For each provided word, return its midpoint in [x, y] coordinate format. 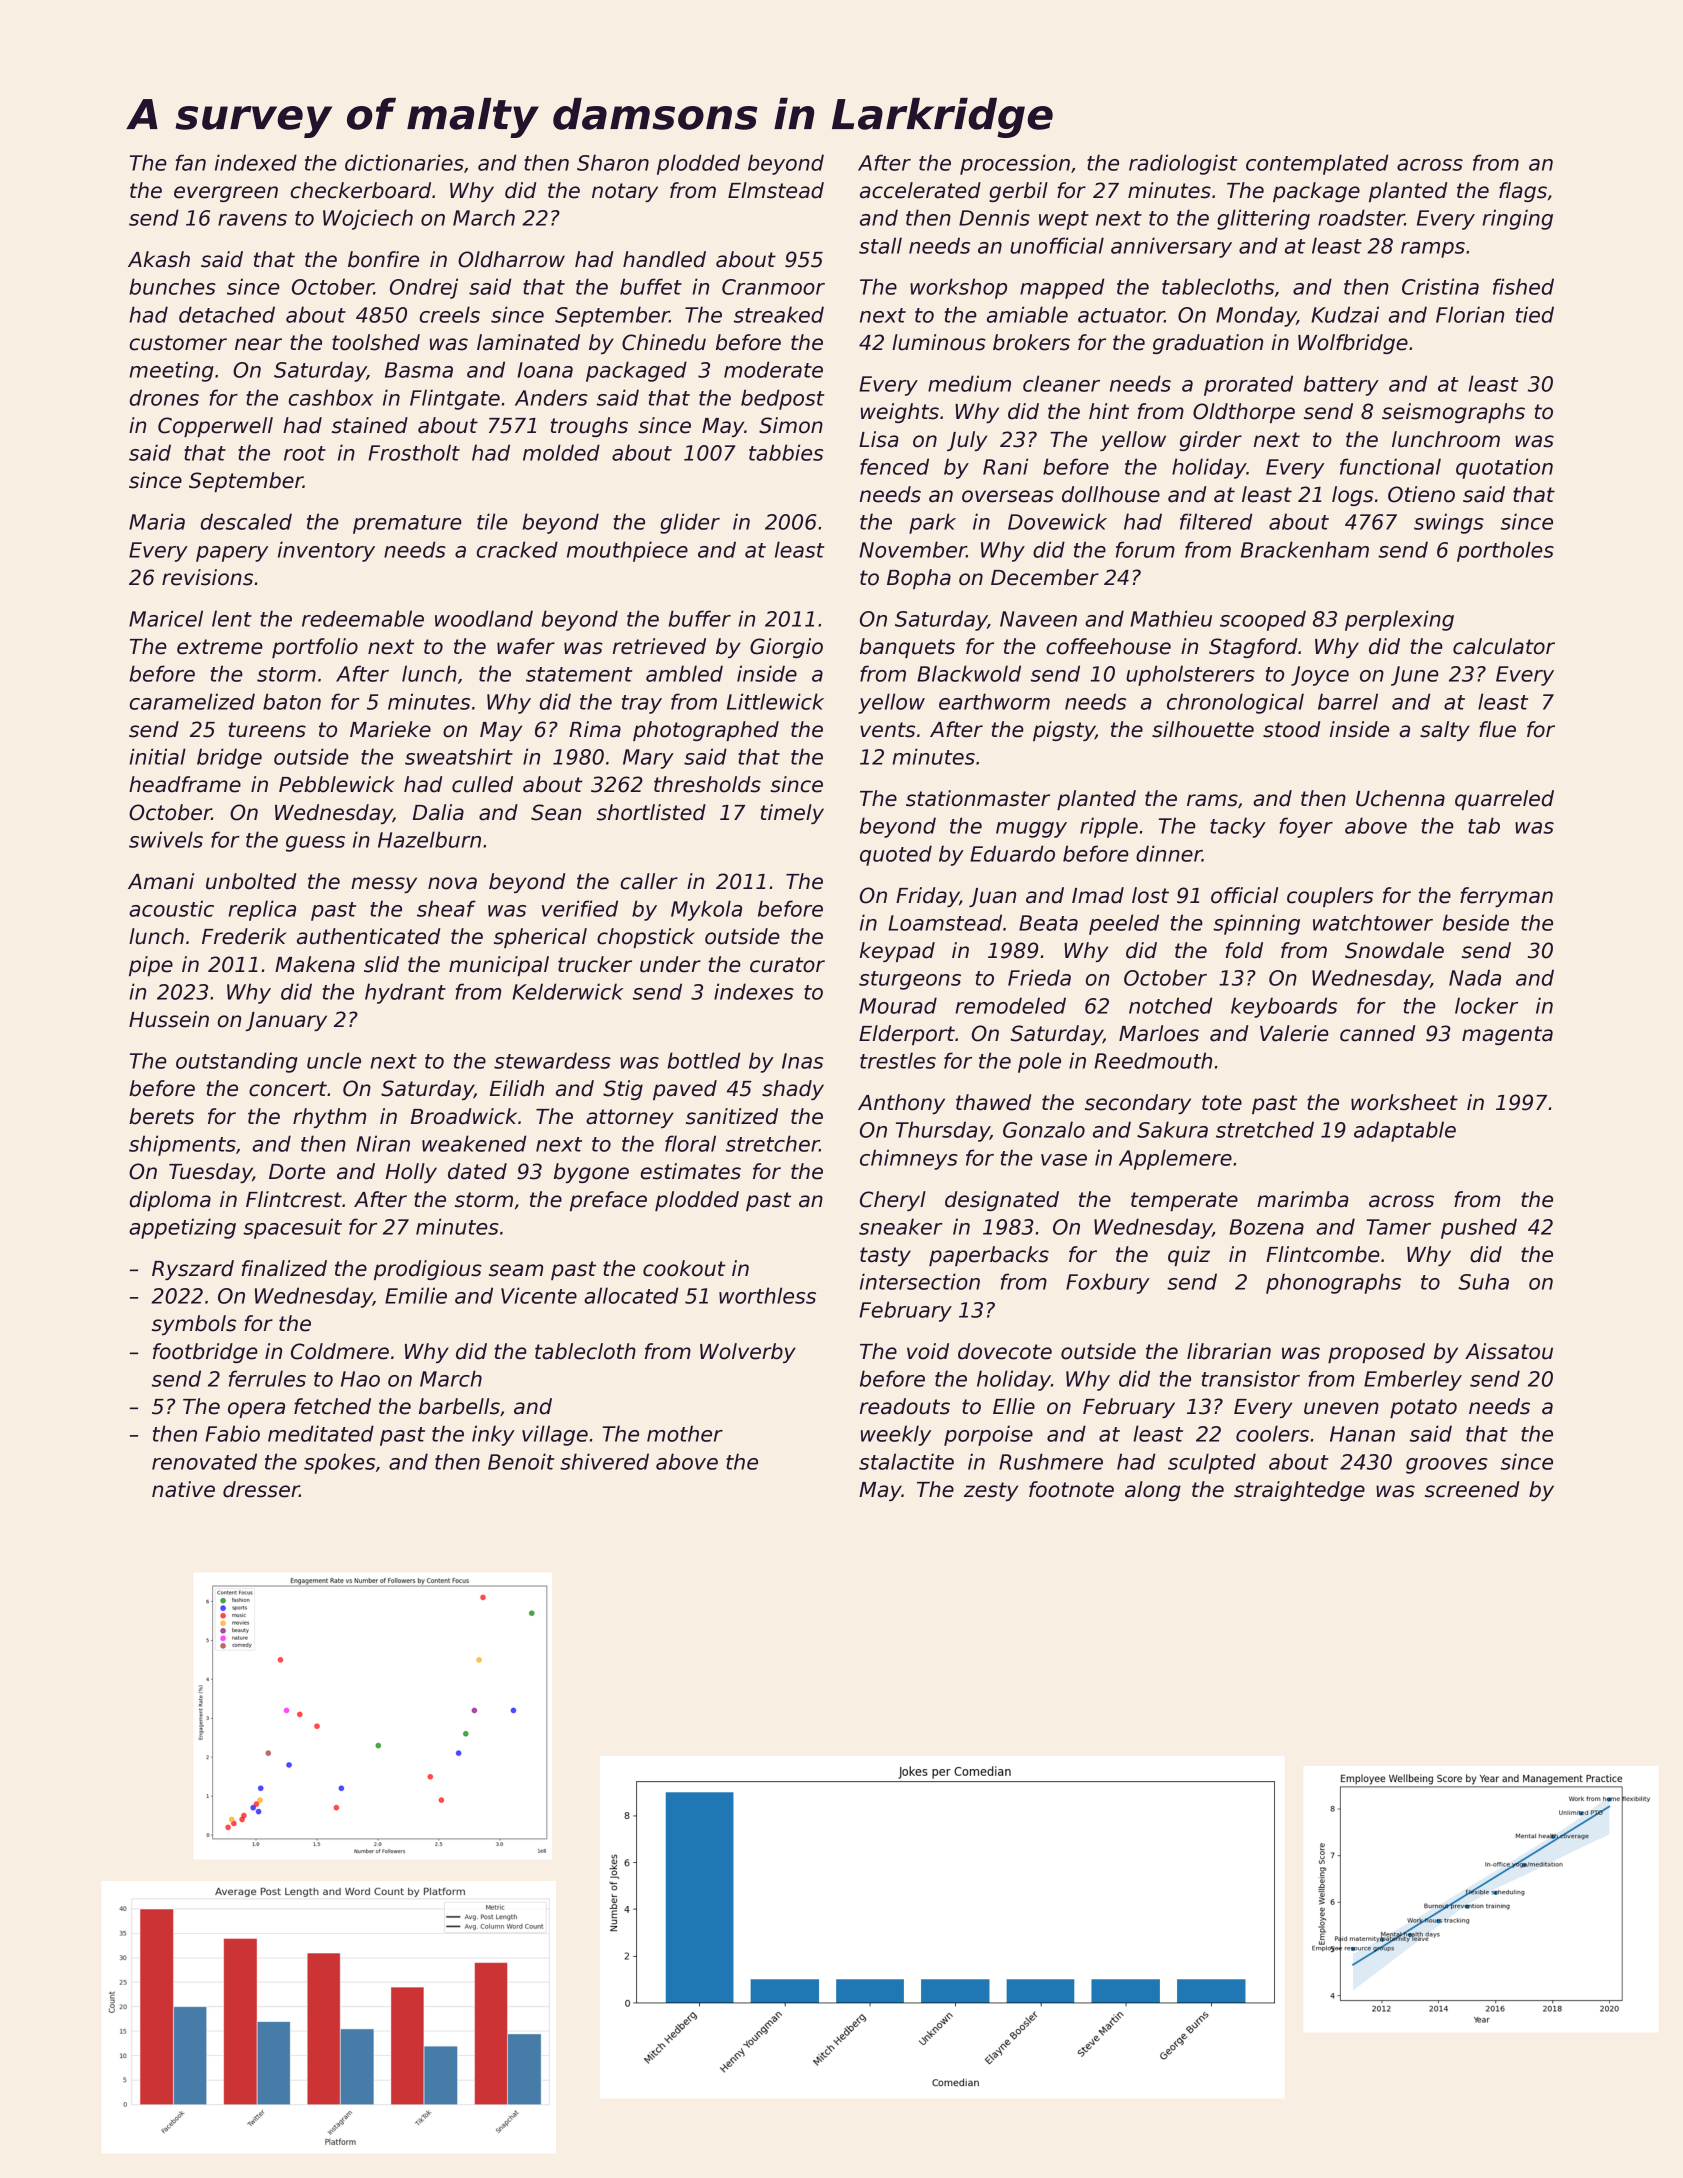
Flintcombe [1323, 1254]
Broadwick [464, 1116]
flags [1523, 192]
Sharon [613, 162]
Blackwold [969, 673]
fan [190, 162]
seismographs [1453, 413]
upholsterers [1190, 675]
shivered [604, 1461]
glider [690, 523]
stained [370, 425]
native [183, 1489]
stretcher [772, 1143]
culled [482, 784]
